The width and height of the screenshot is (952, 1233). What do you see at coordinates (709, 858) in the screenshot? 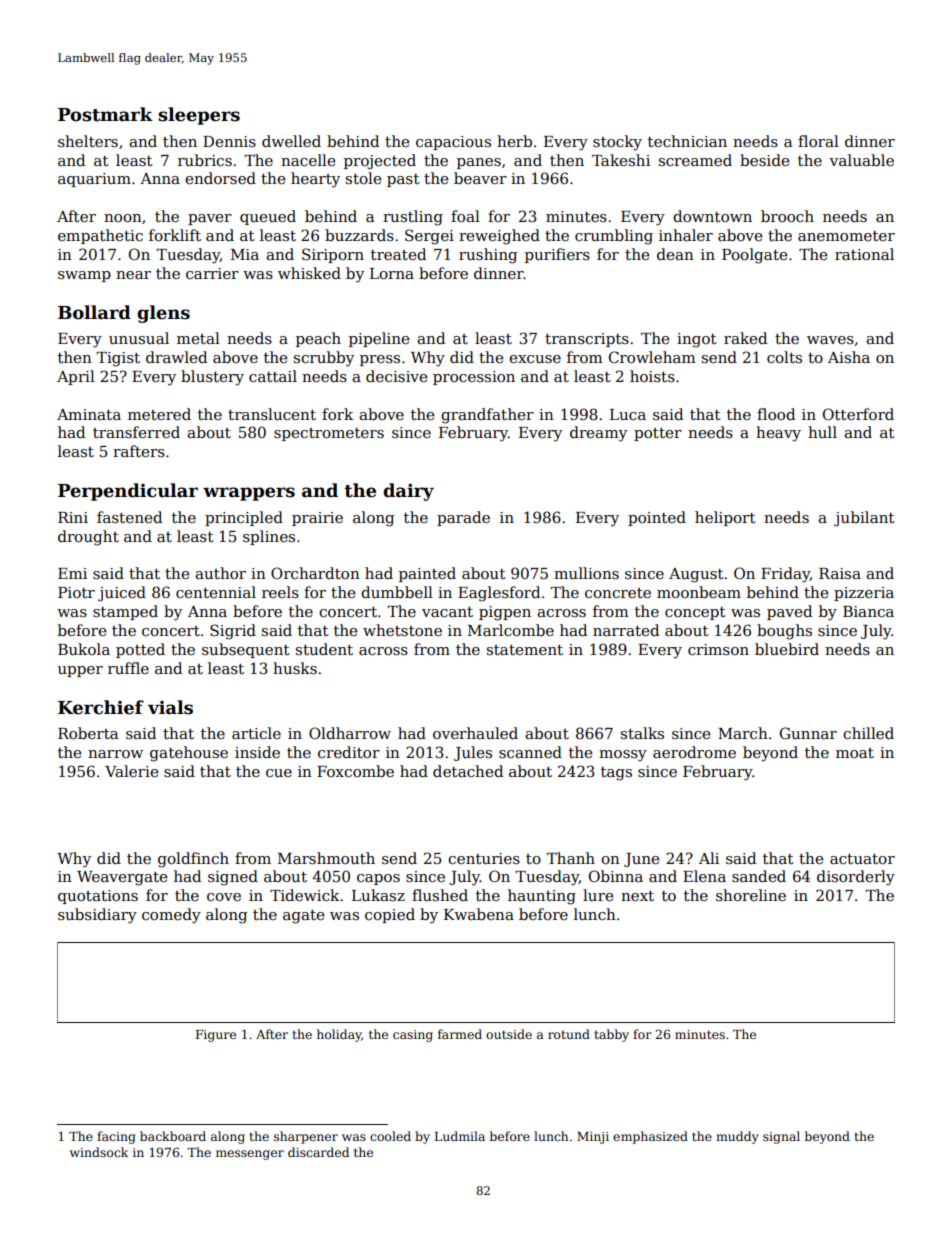
I see `Ali` at bounding box center [709, 858].
